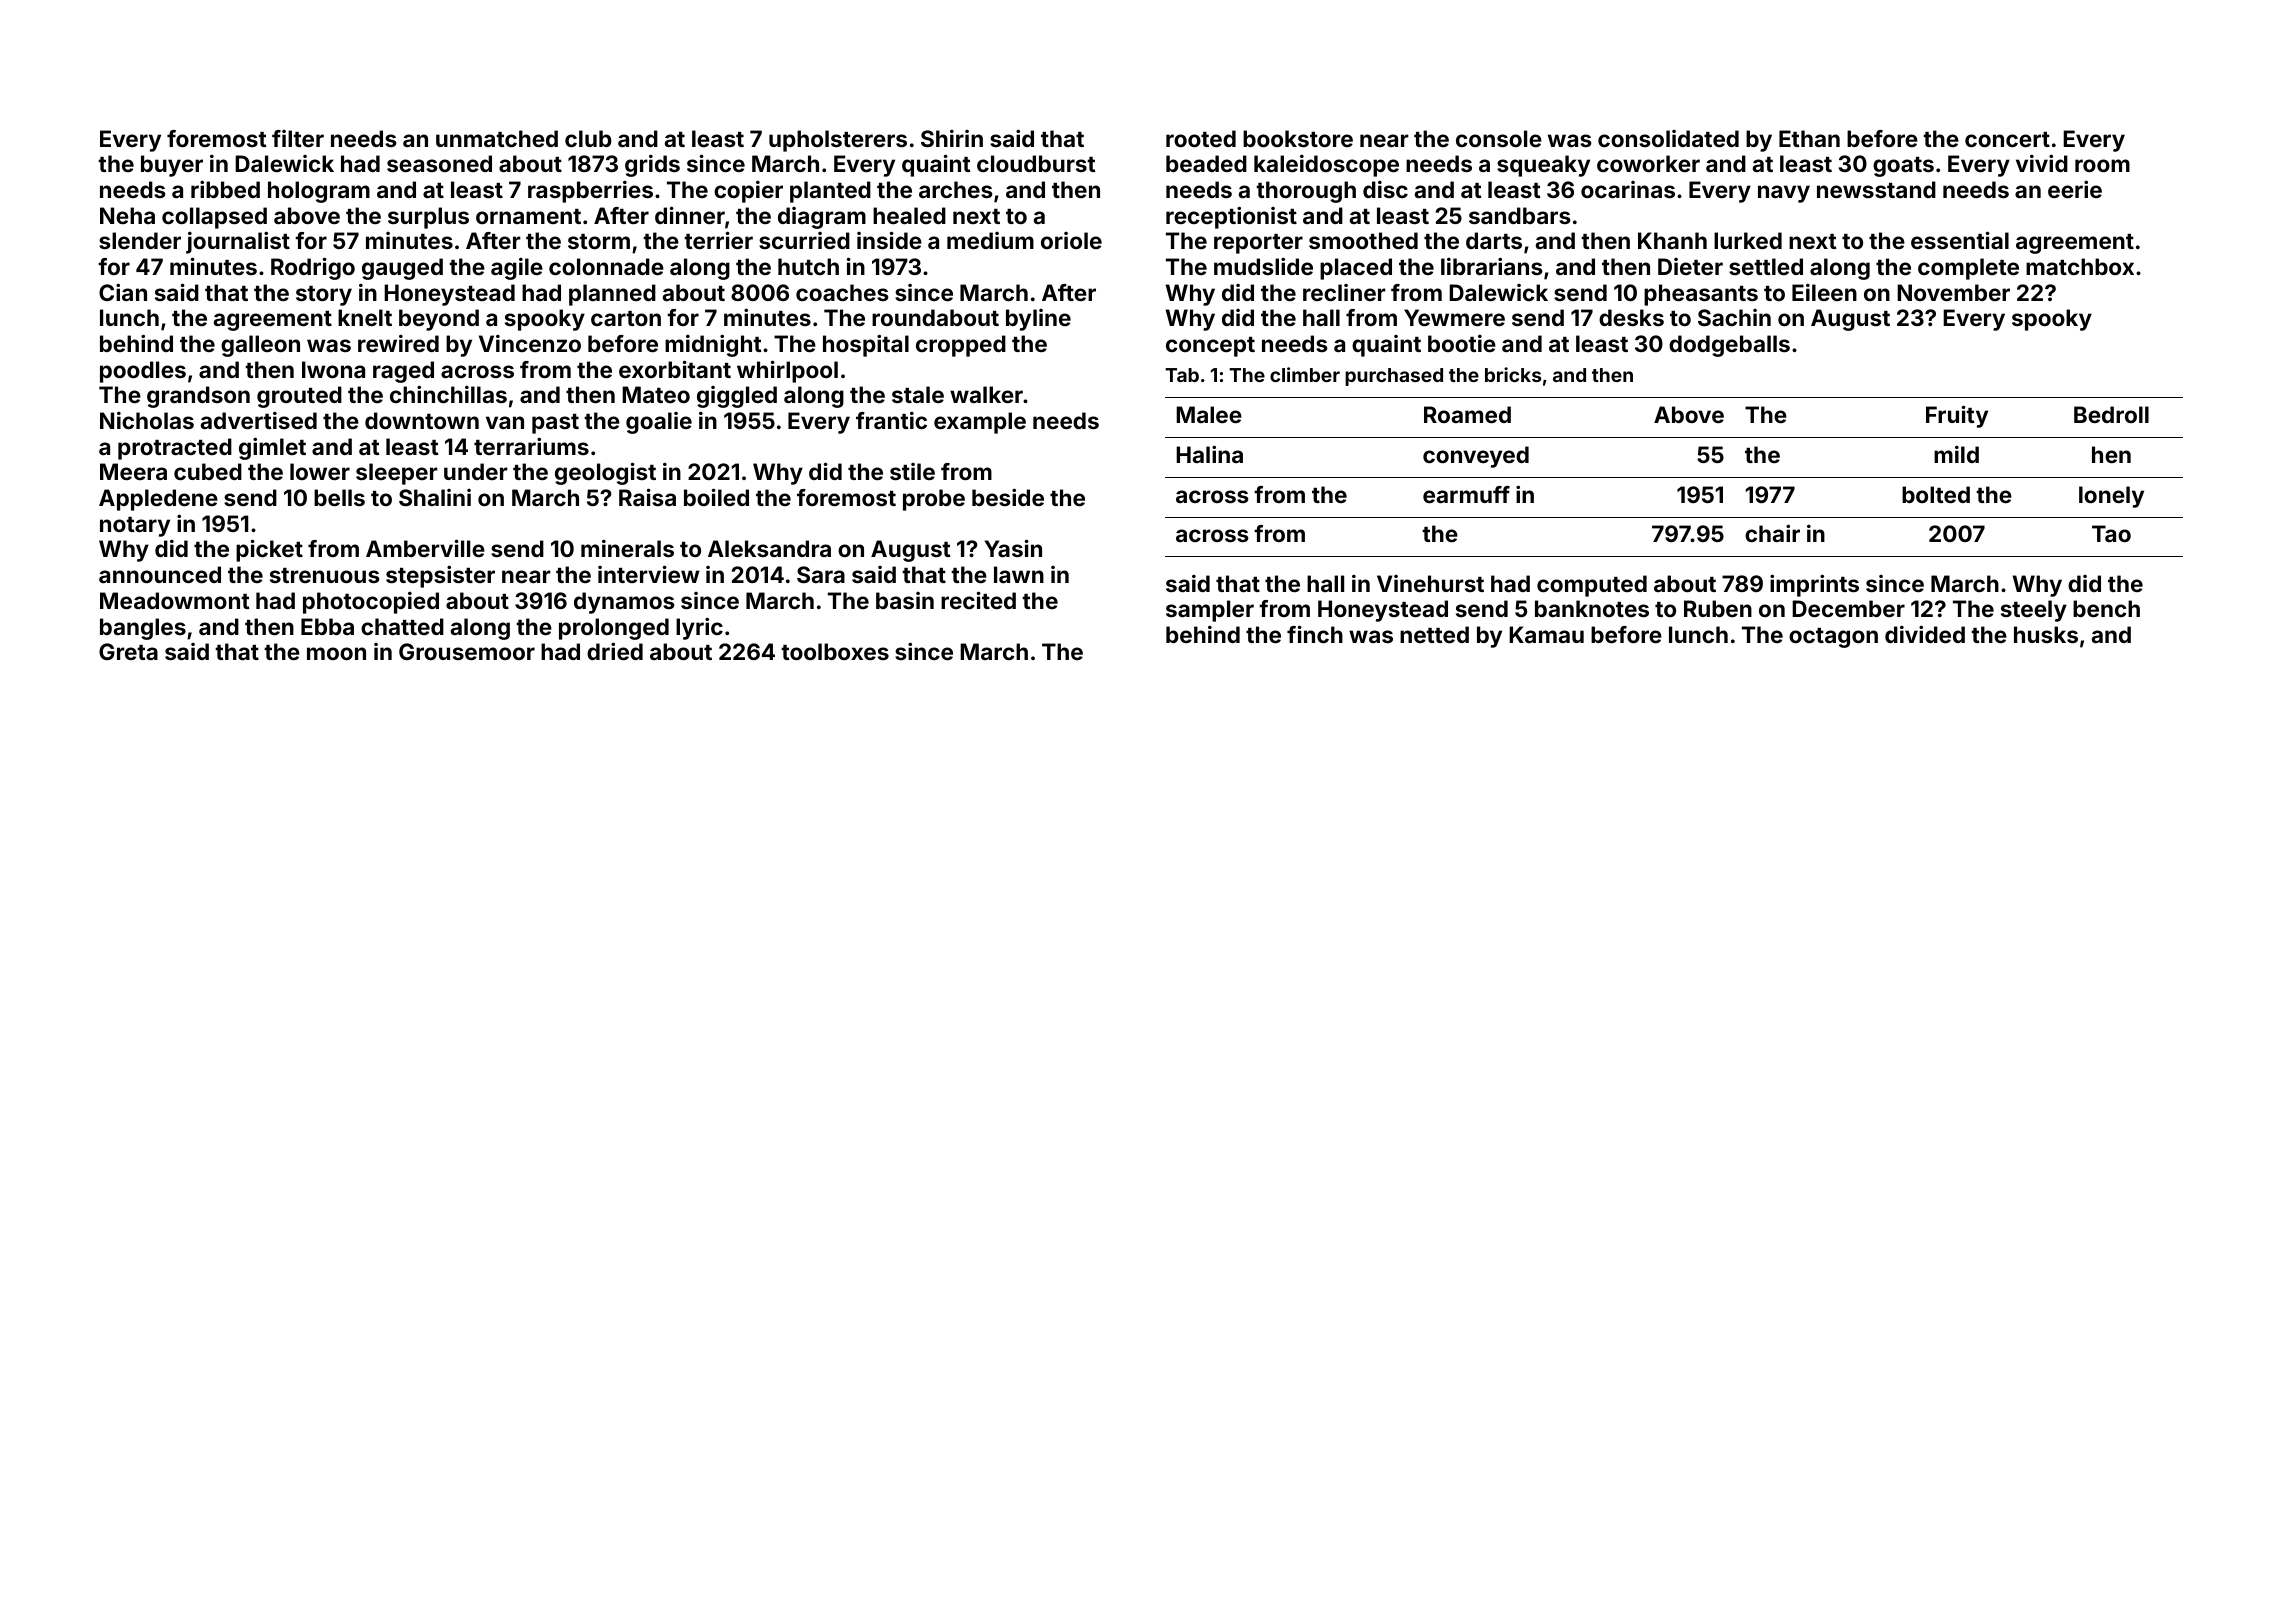 The image size is (2282, 1614). Describe the element at coordinates (1209, 414) in the image. I see `Malee` at that location.
